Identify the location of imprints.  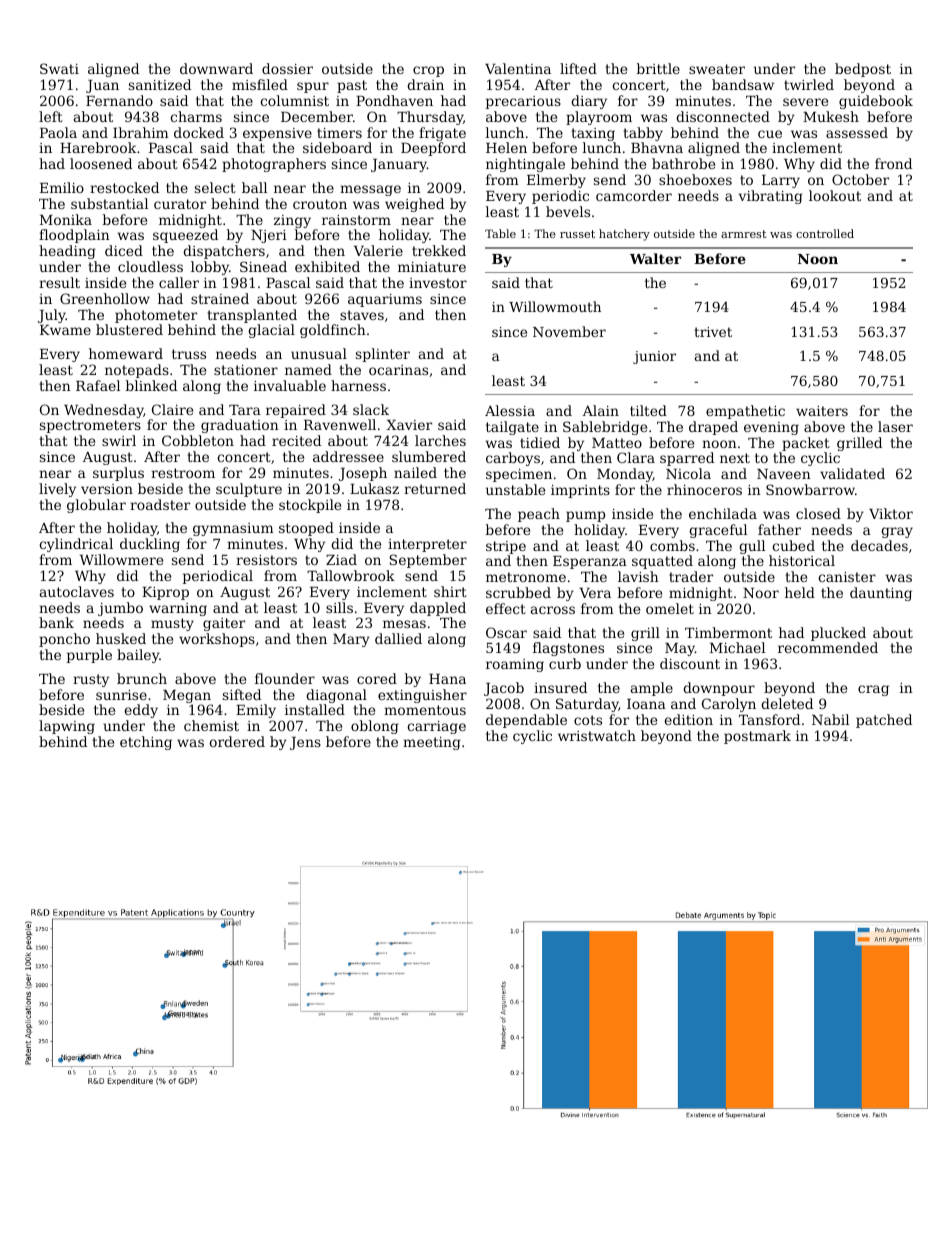
(580, 491).
